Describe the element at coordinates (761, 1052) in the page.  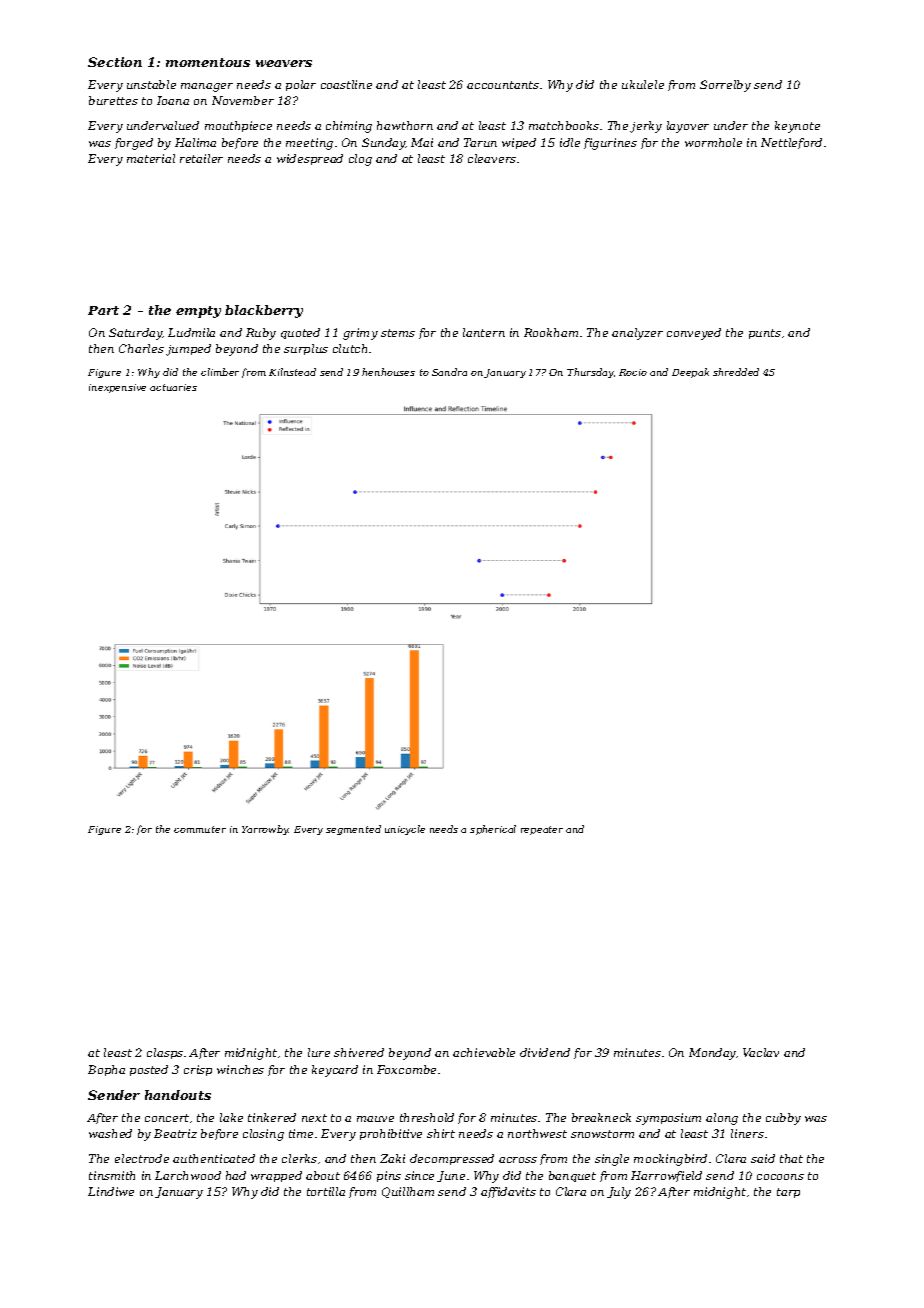
I see `Vaclav` at that location.
